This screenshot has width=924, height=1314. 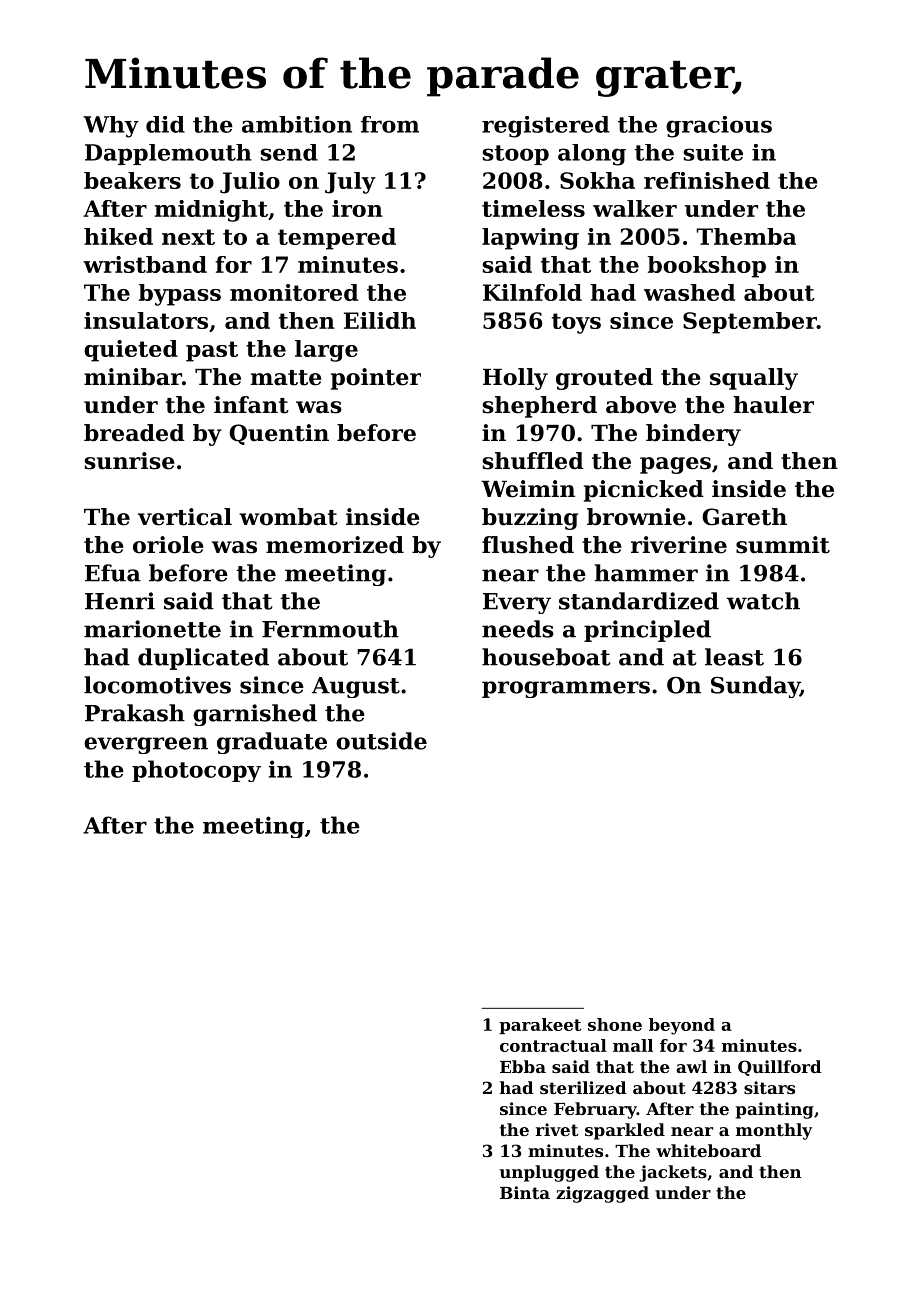 What do you see at coordinates (185, 517) in the screenshot?
I see `vertical` at bounding box center [185, 517].
